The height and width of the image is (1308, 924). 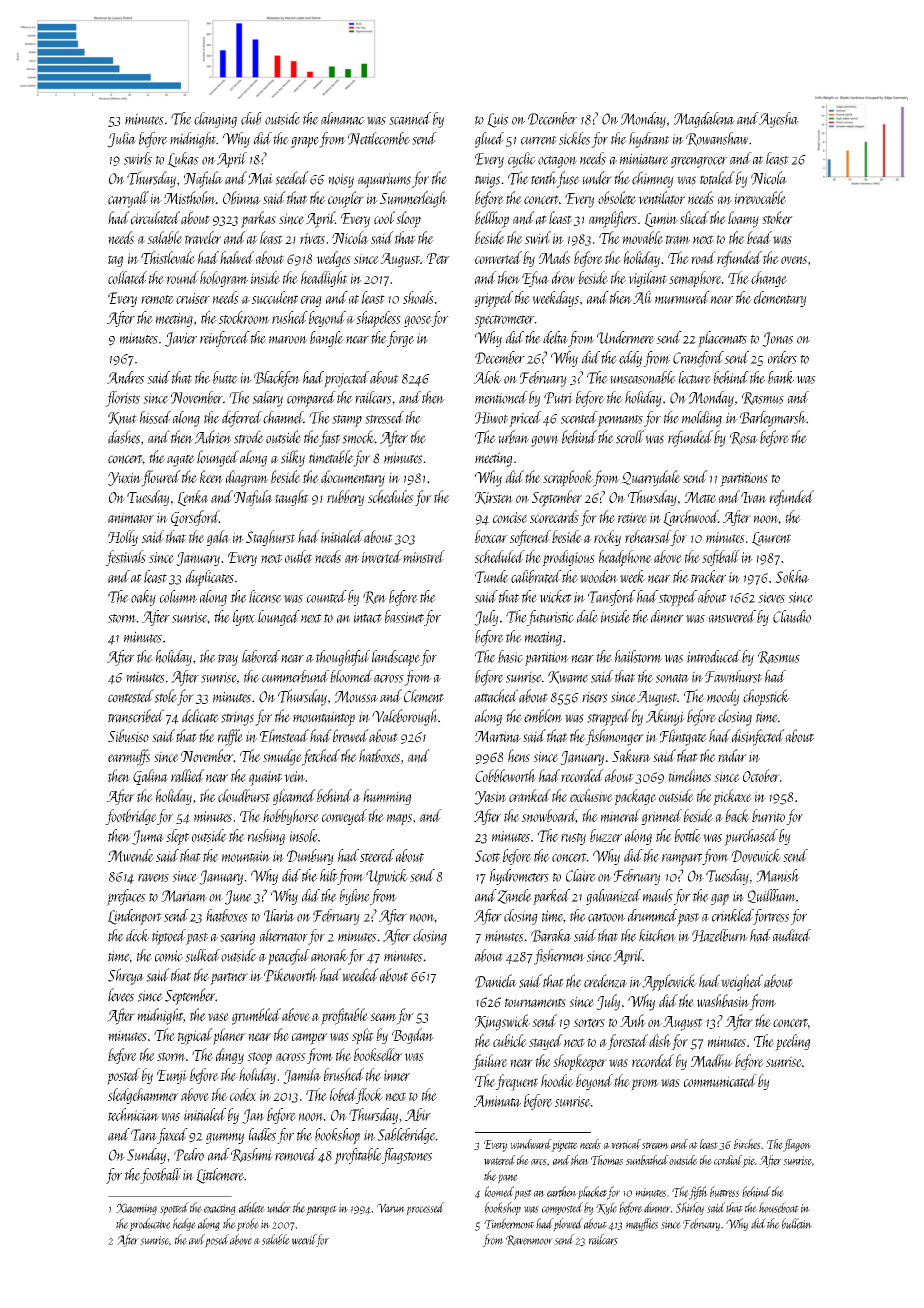 I want to click on futuristic, so click(x=550, y=618).
